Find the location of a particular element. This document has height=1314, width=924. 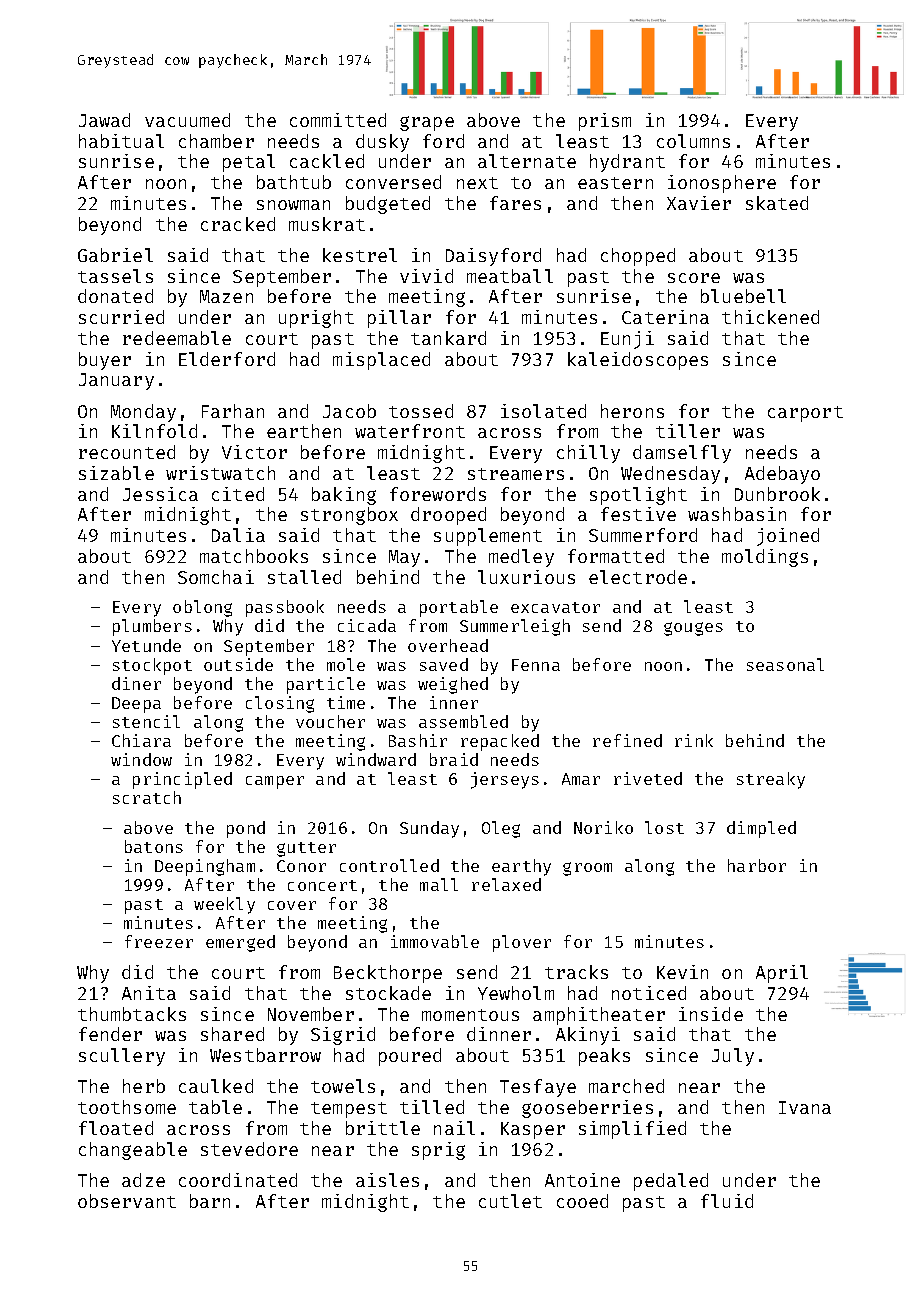

Kasper is located at coordinates (533, 1130).
